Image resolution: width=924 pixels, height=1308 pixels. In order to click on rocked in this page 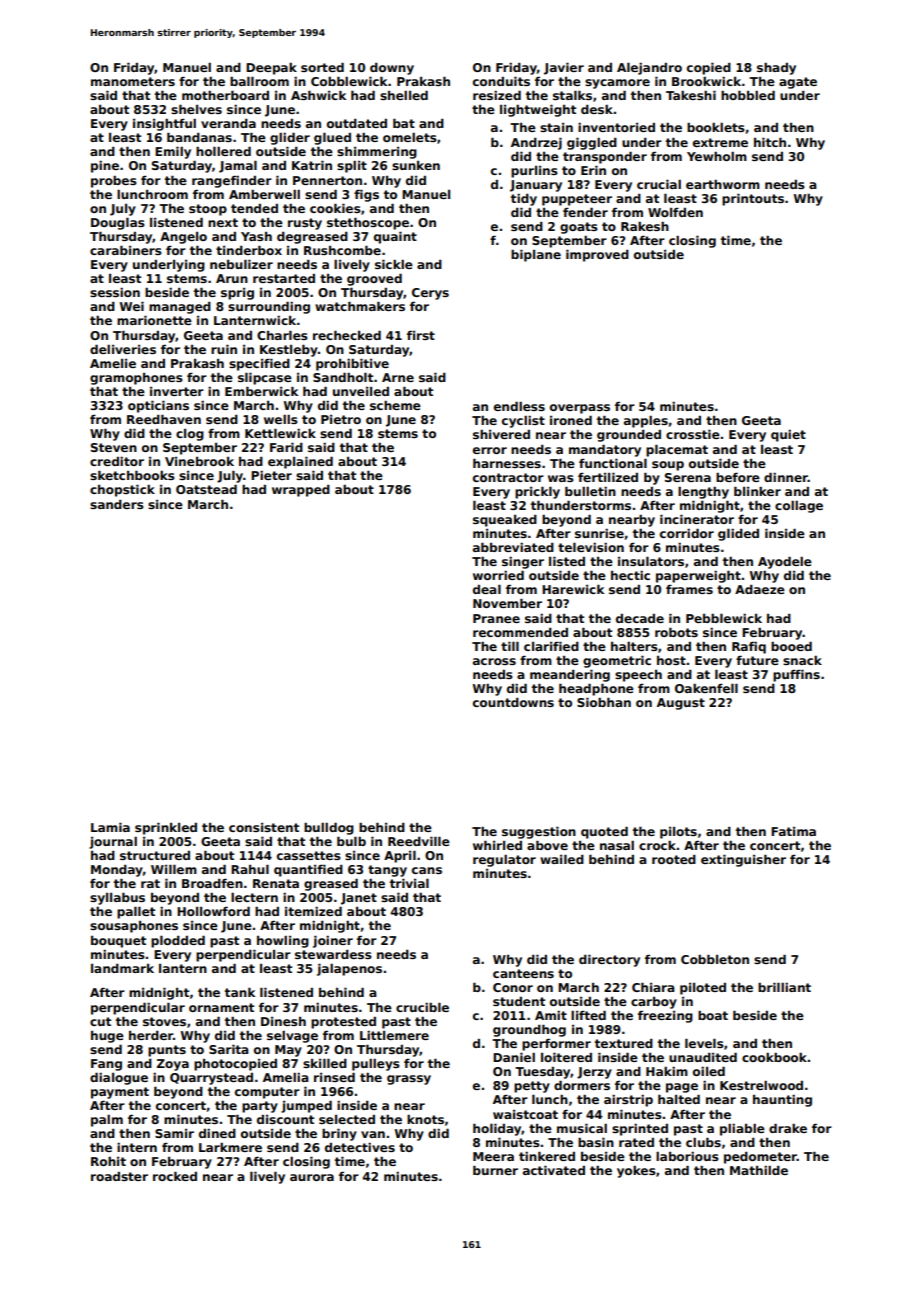, I will do `click(175, 1176)`.
